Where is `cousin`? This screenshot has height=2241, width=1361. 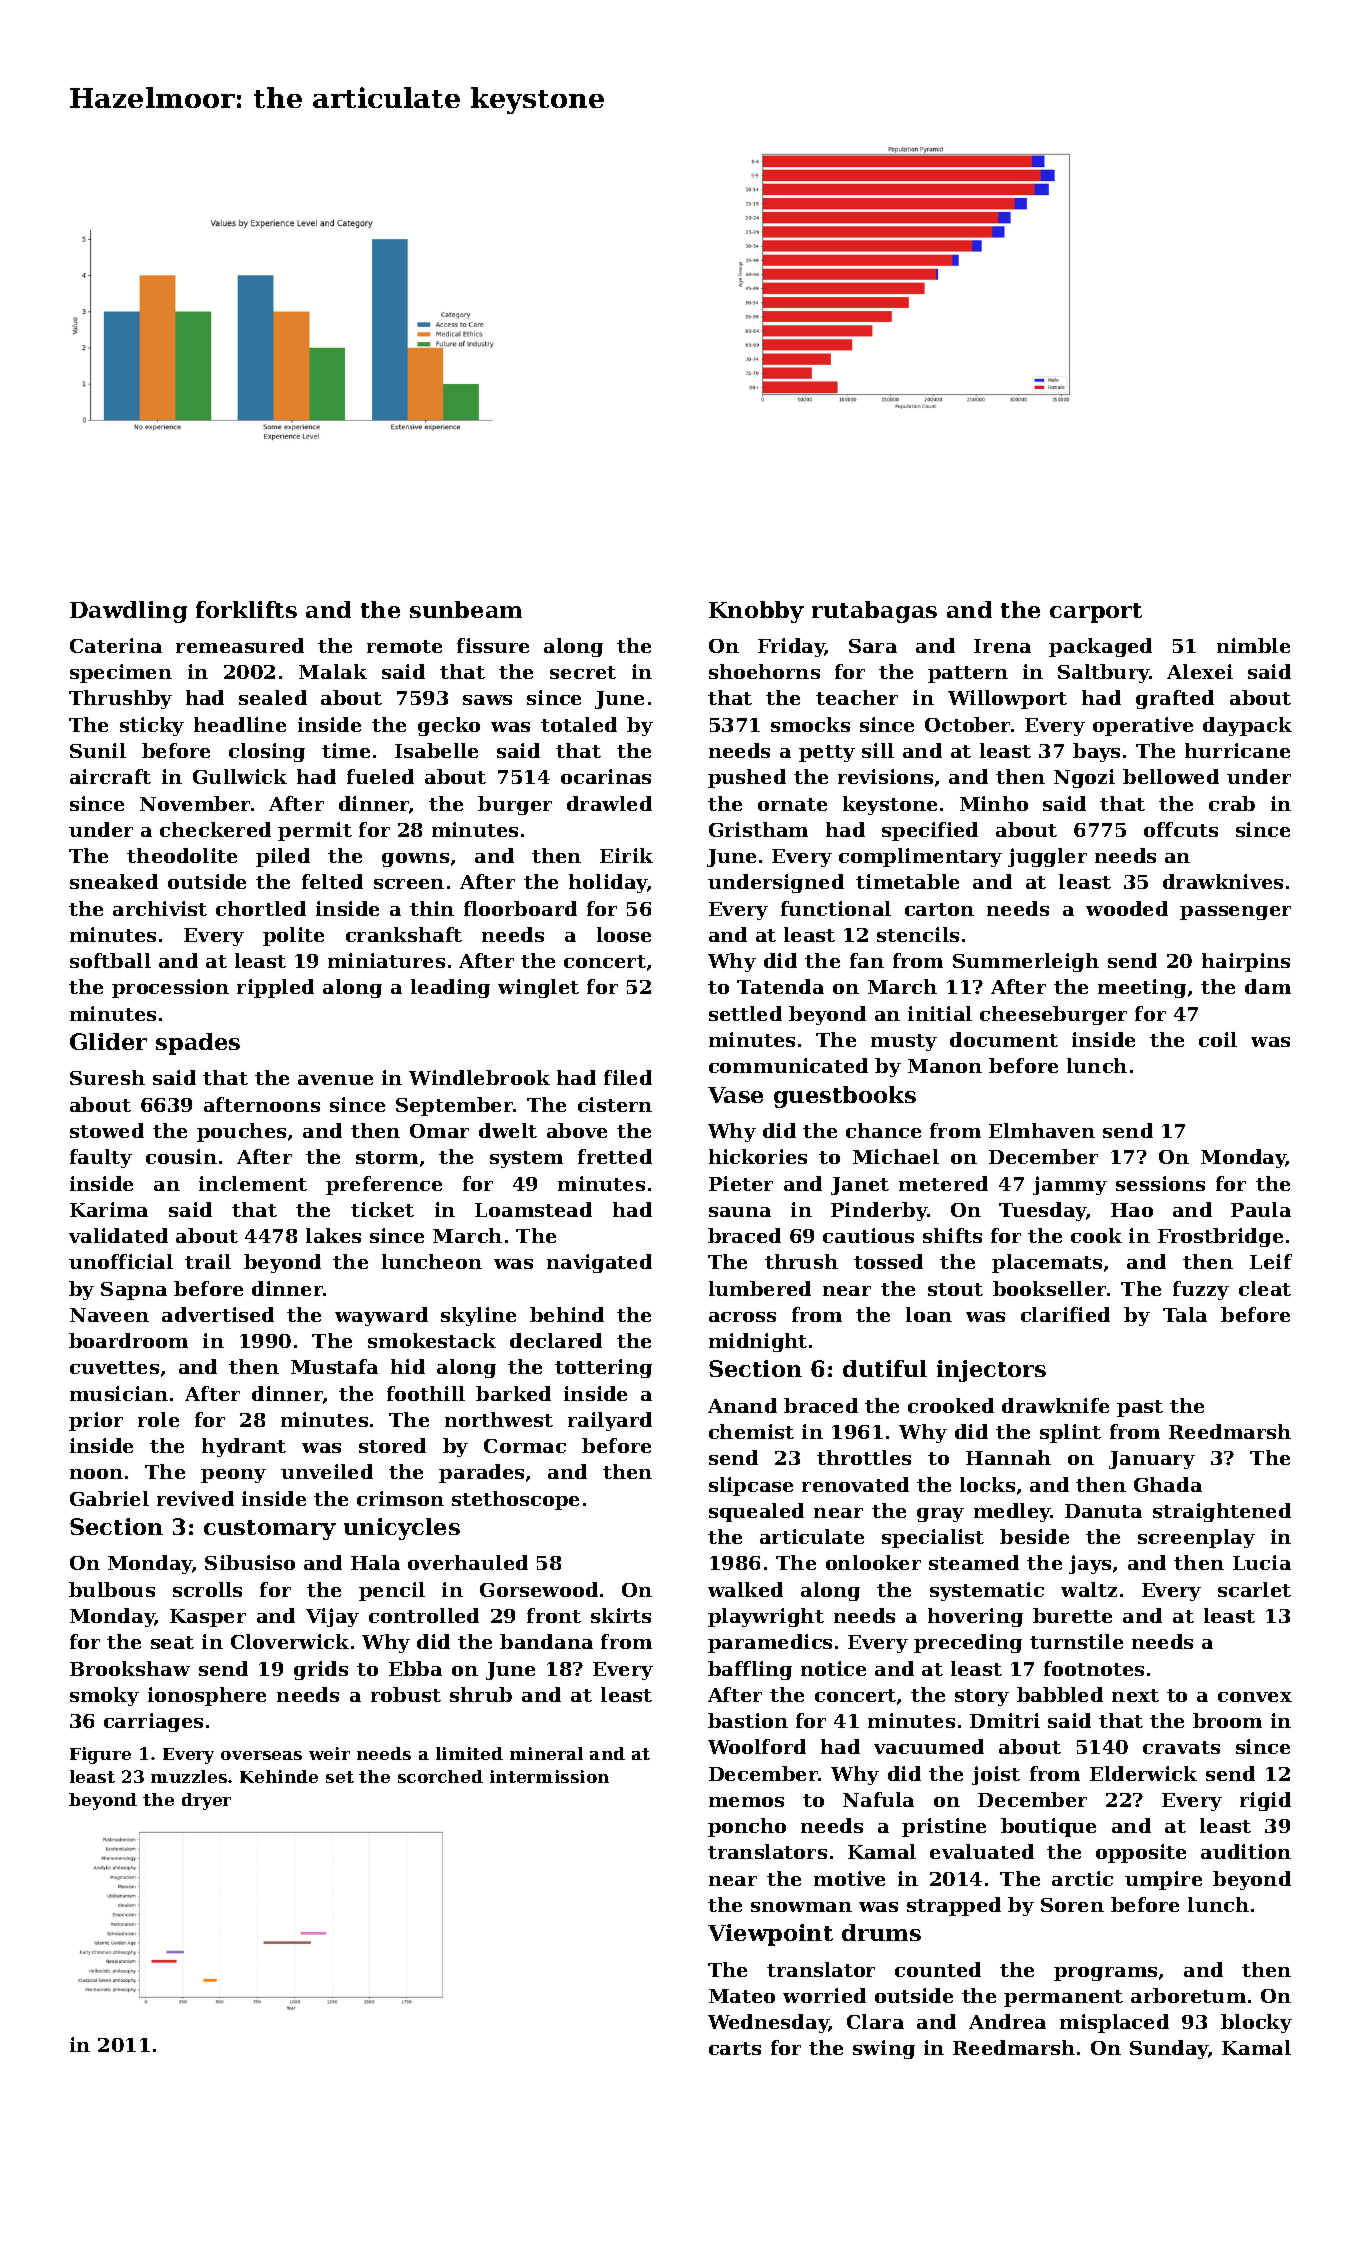 cousin is located at coordinates (181, 1156).
